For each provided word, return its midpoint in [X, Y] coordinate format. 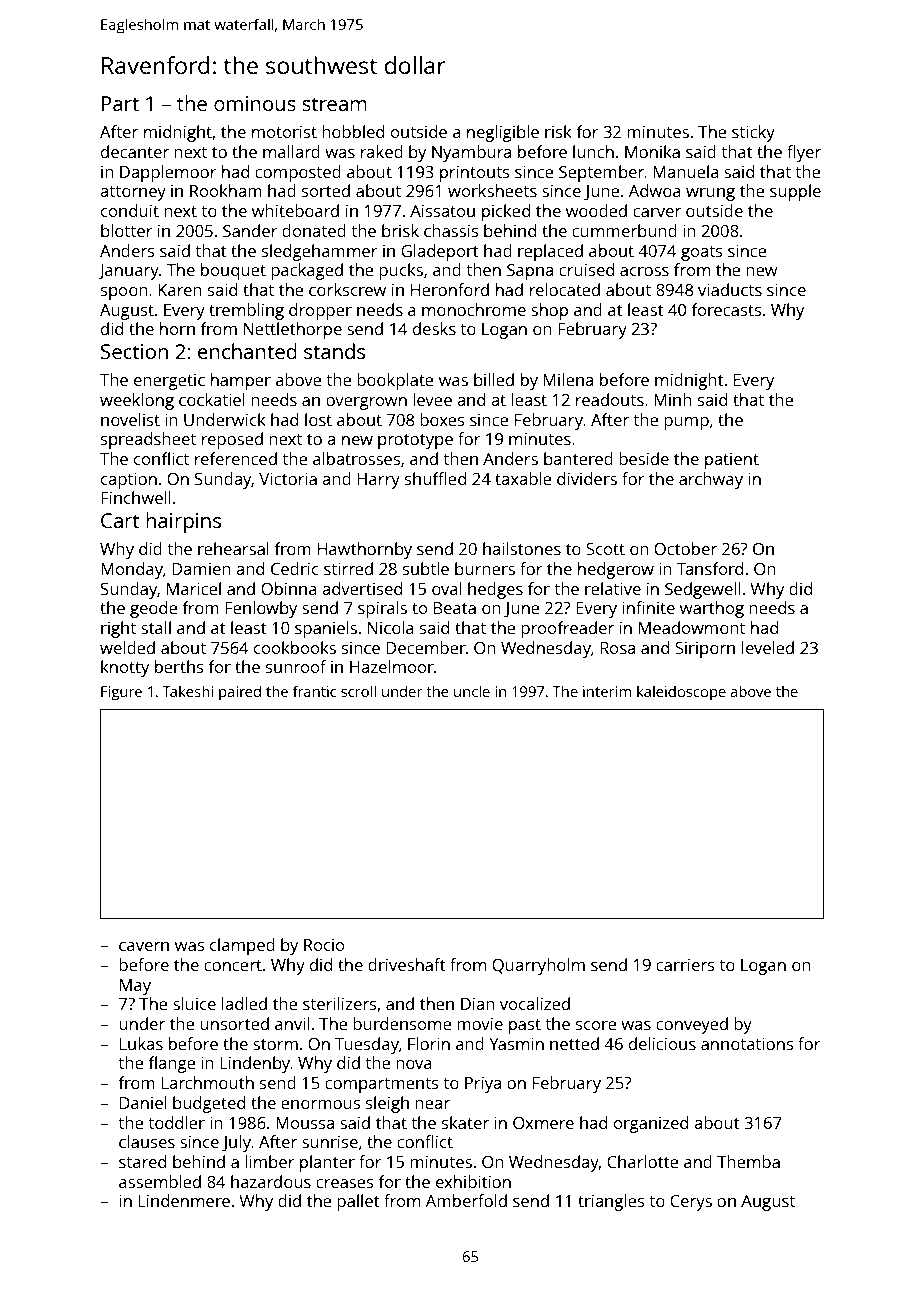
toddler [176, 1122]
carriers [685, 965]
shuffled [435, 478]
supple [795, 192]
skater [465, 1122]
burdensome [402, 1023]
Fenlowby [261, 609]
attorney [133, 193]
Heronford [450, 289]
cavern [144, 946]
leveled [768, 647]
